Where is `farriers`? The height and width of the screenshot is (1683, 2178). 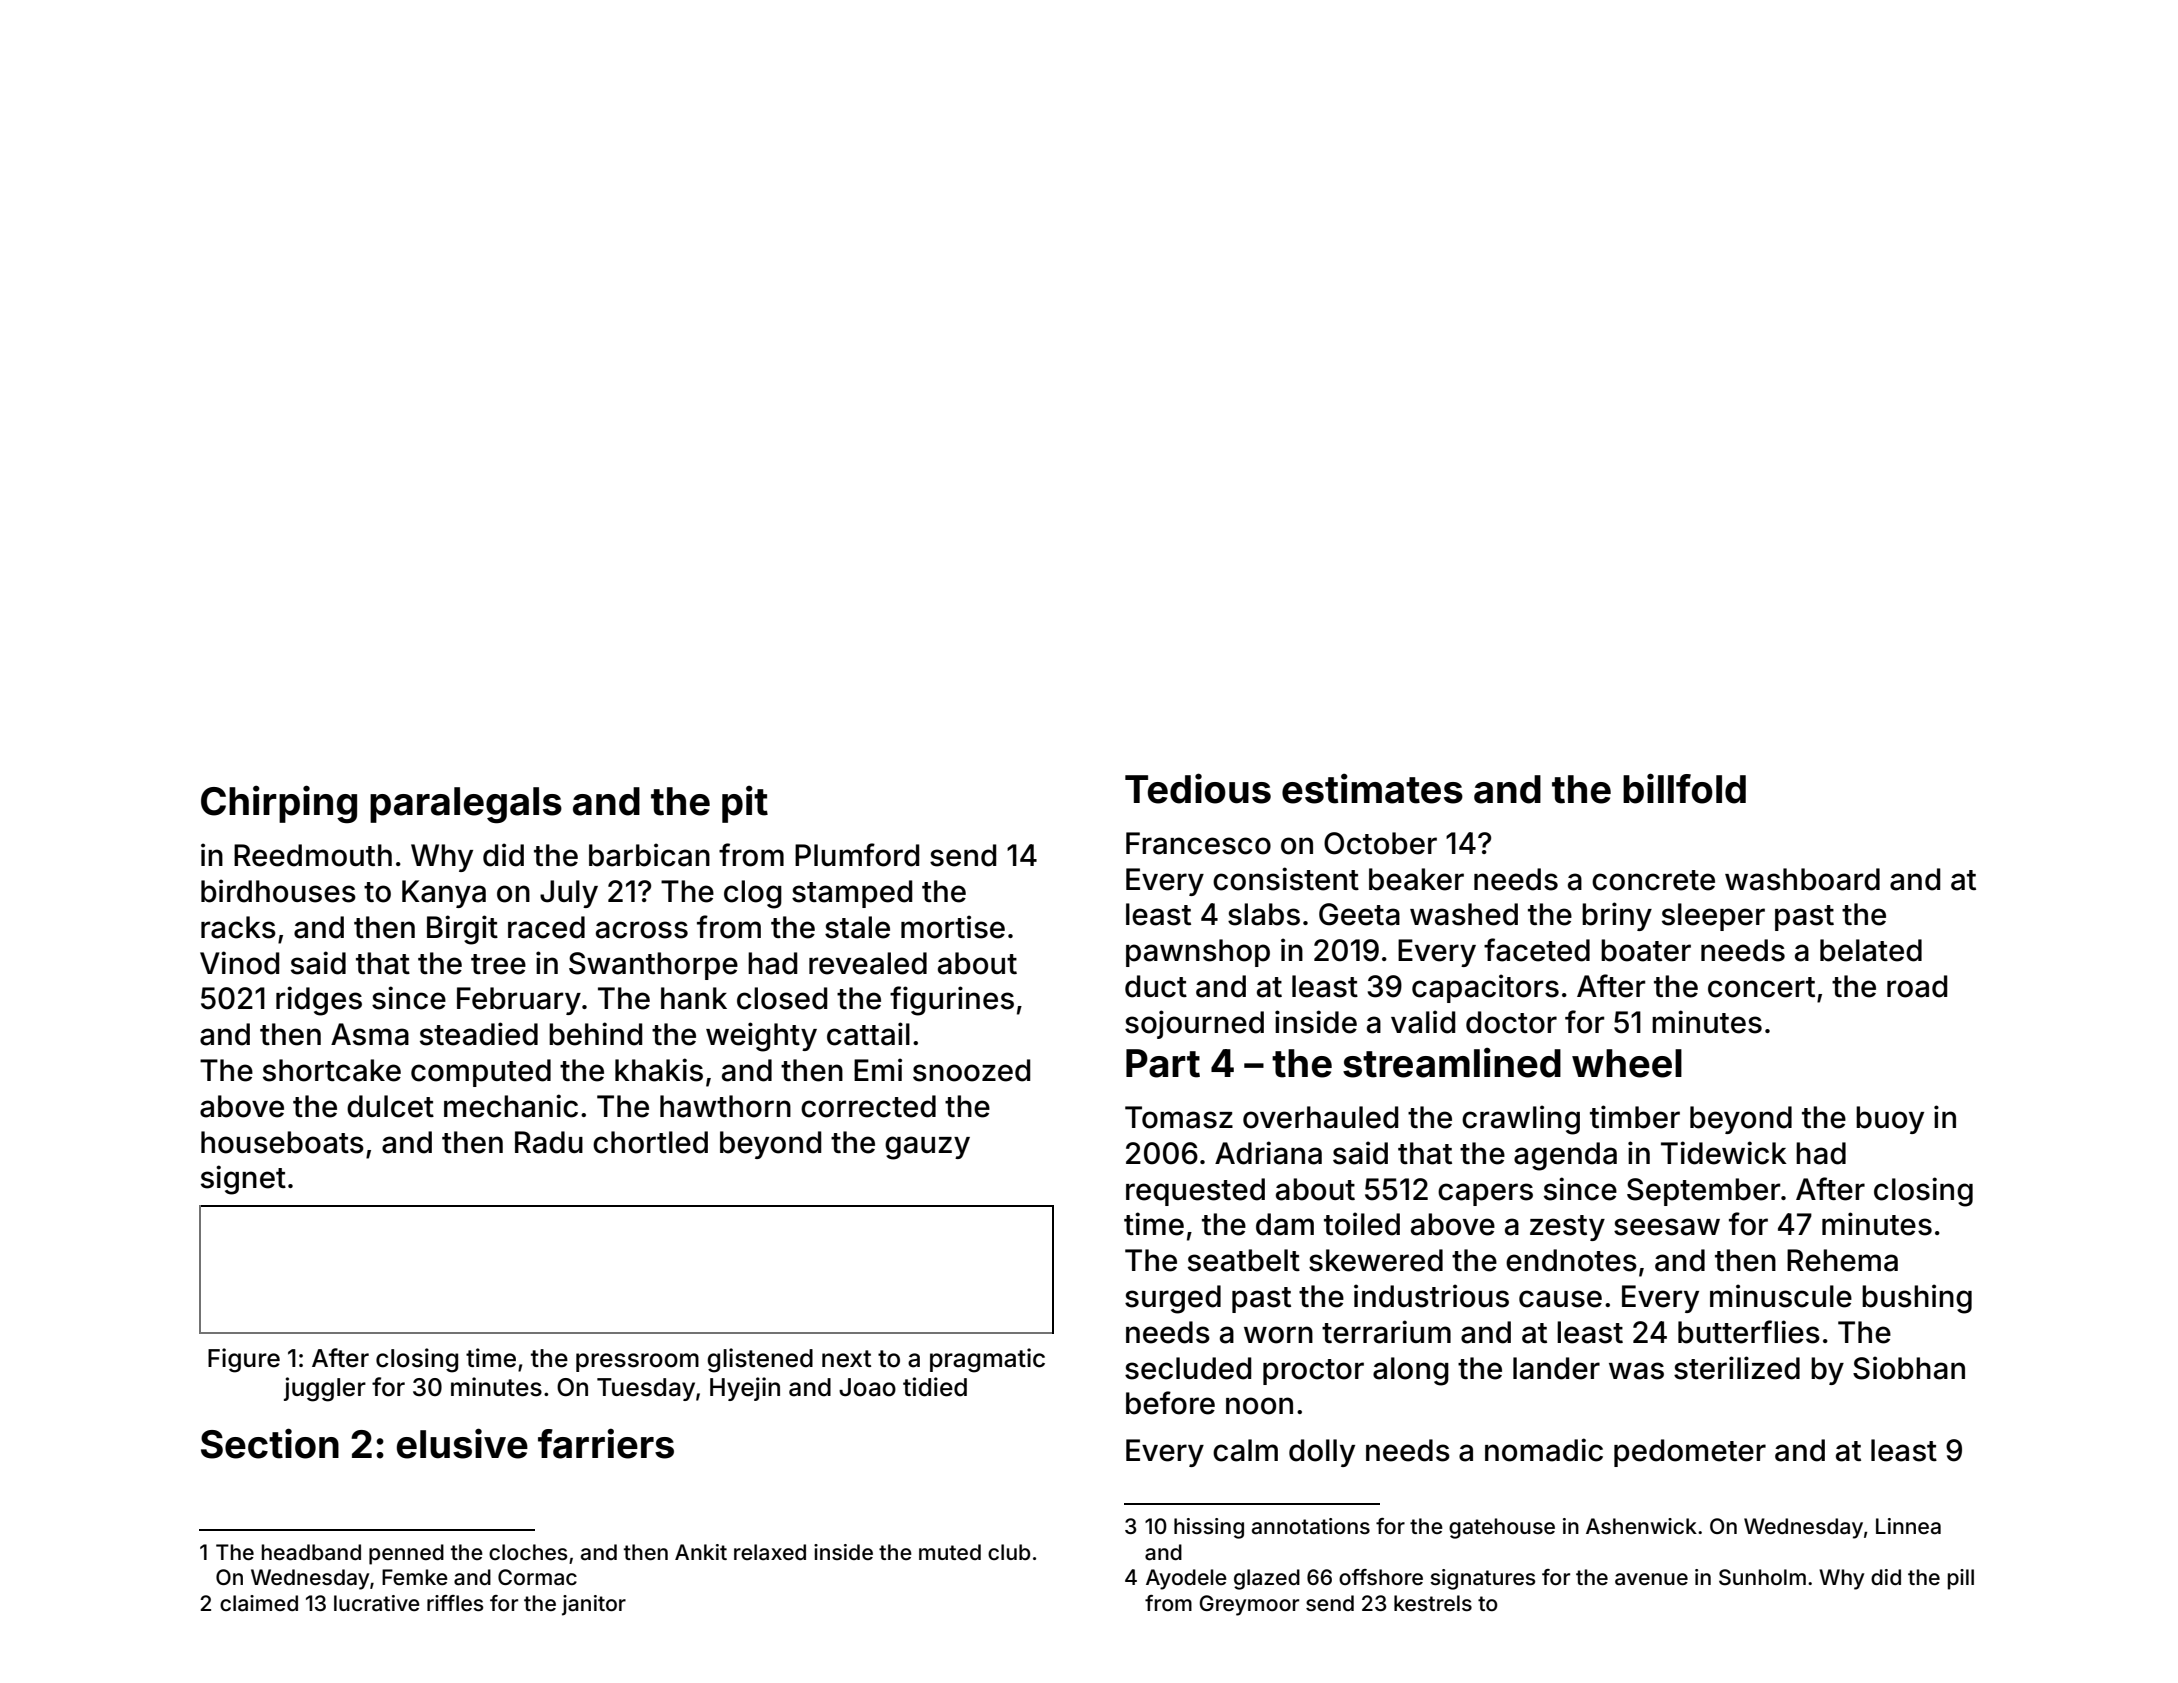 farriers is located at coordinates (606, 1443).
